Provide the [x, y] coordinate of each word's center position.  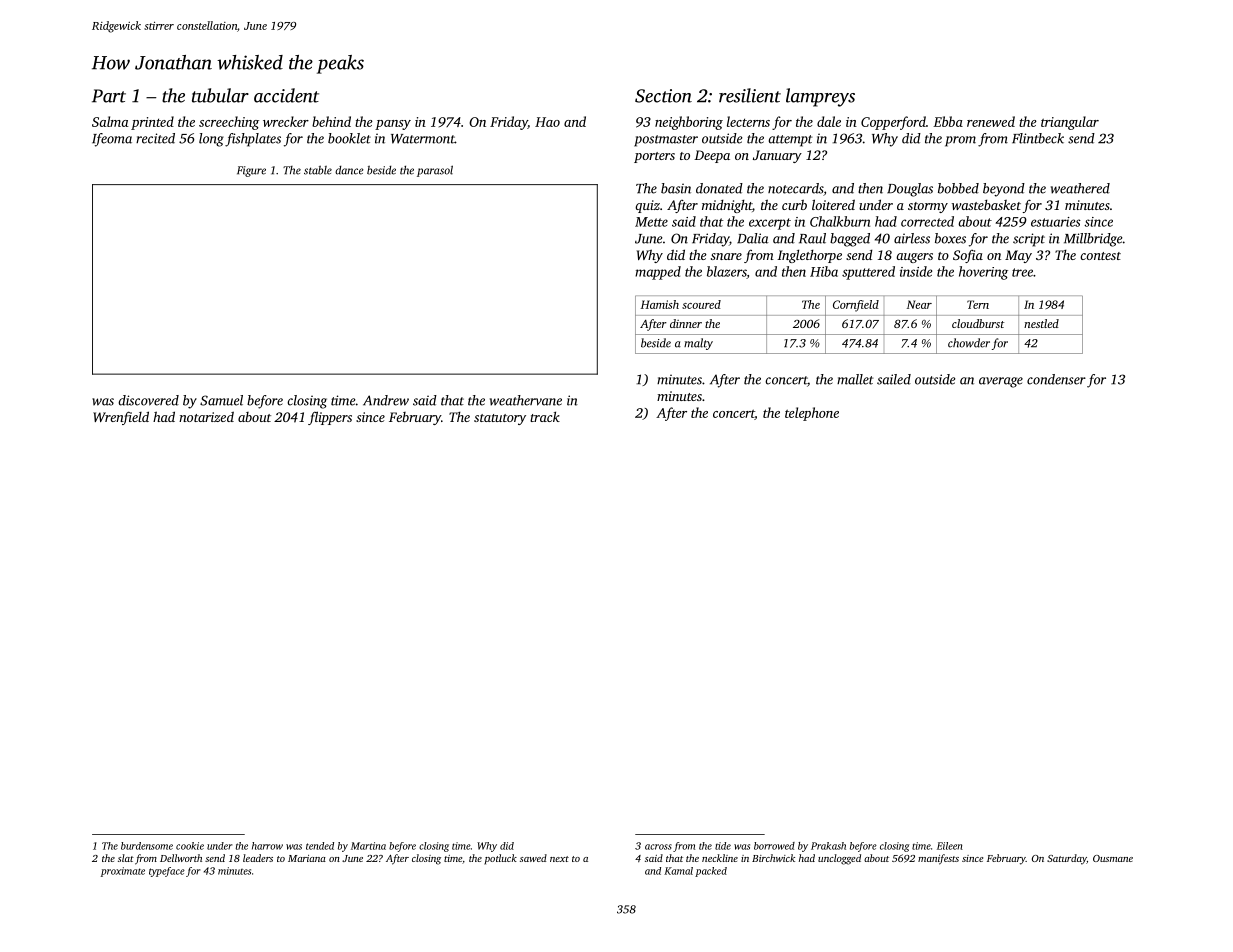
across [658, 847]
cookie [190, 846]
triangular [1070, 123]
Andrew [386, 400]
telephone [812, 414]
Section [663, 96]
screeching [229, 123]
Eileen [950, 846]
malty [698, 344]
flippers [330, 418]
